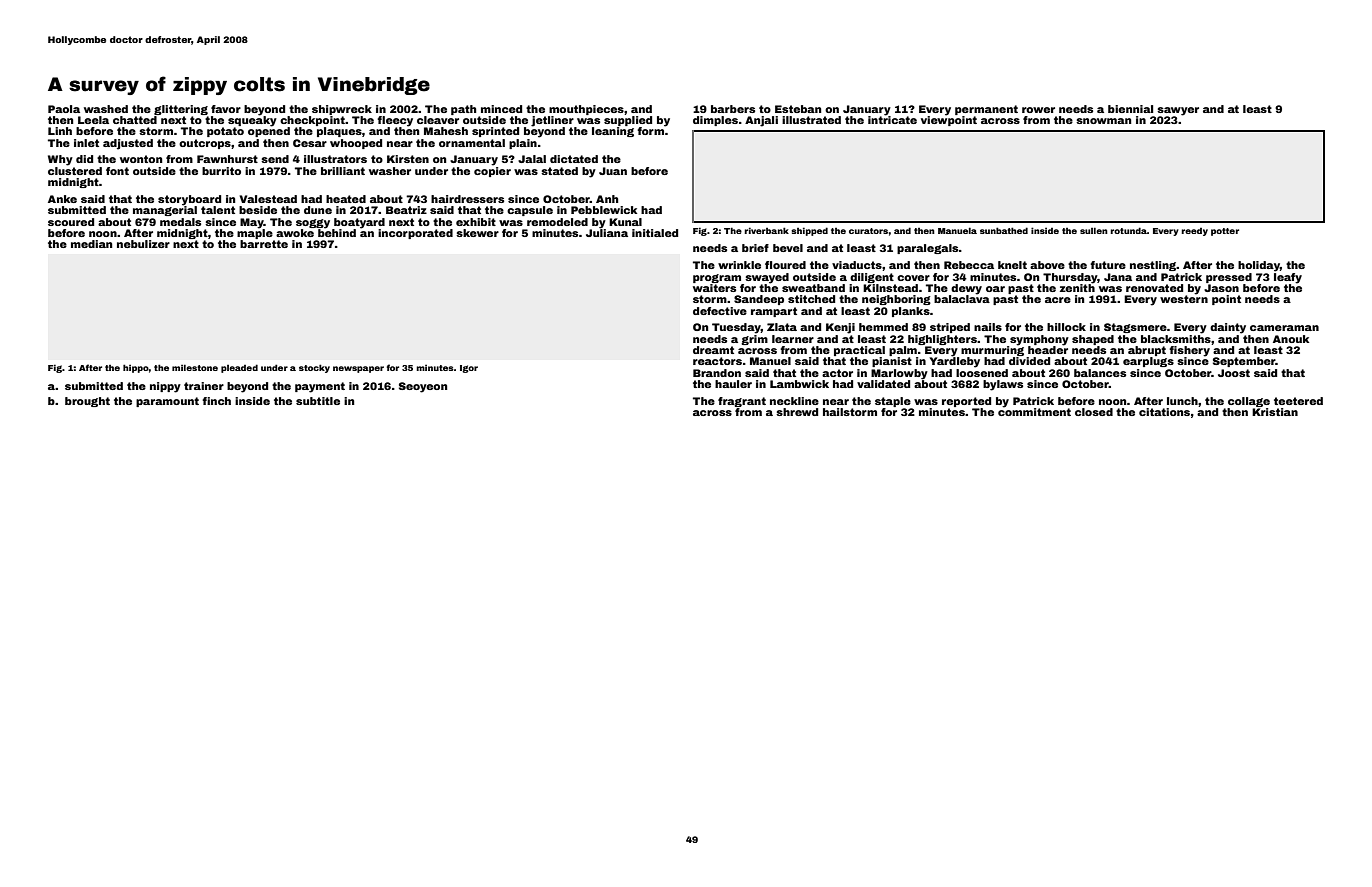  I want to click on nippy, so click(165, 387).
